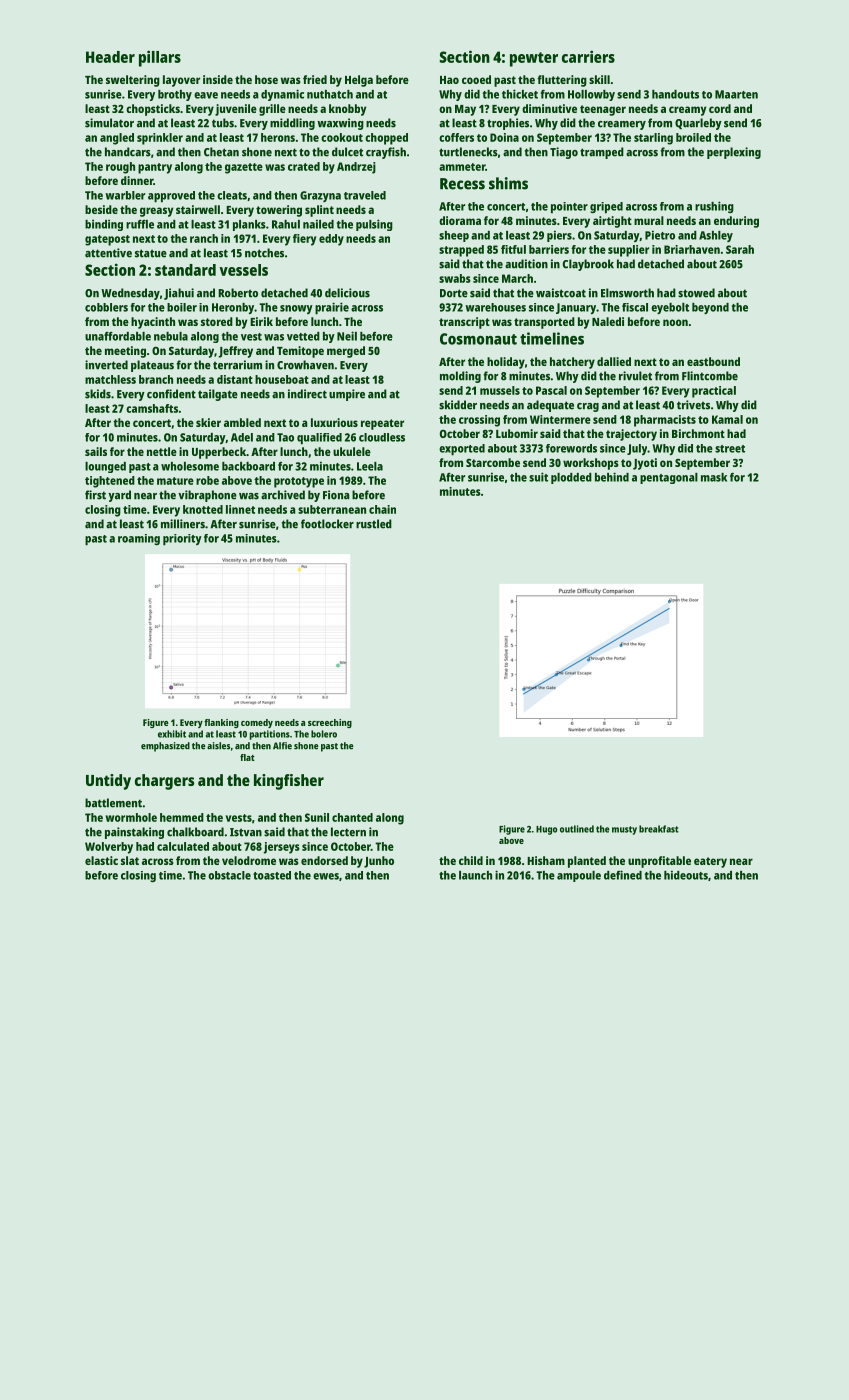 The width and height of the screenshot is (849, 1400). I want to click on first, so click(95, 495).
